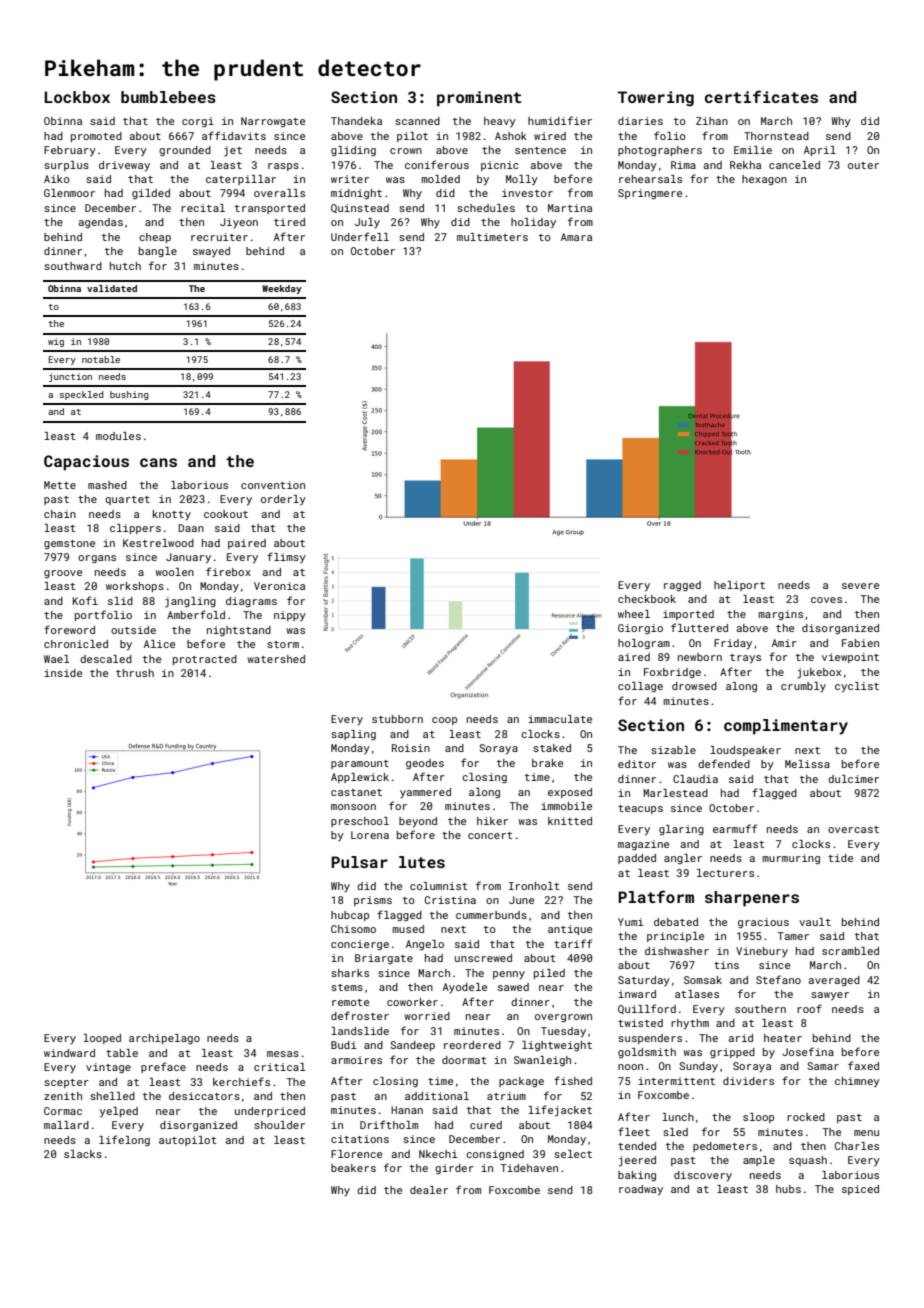 This screenshot has width=924, height=1308. What do you see at coordinates (241, 180) in the screenshot?
I see `caterpillar` at bounding box center [241, 180].
